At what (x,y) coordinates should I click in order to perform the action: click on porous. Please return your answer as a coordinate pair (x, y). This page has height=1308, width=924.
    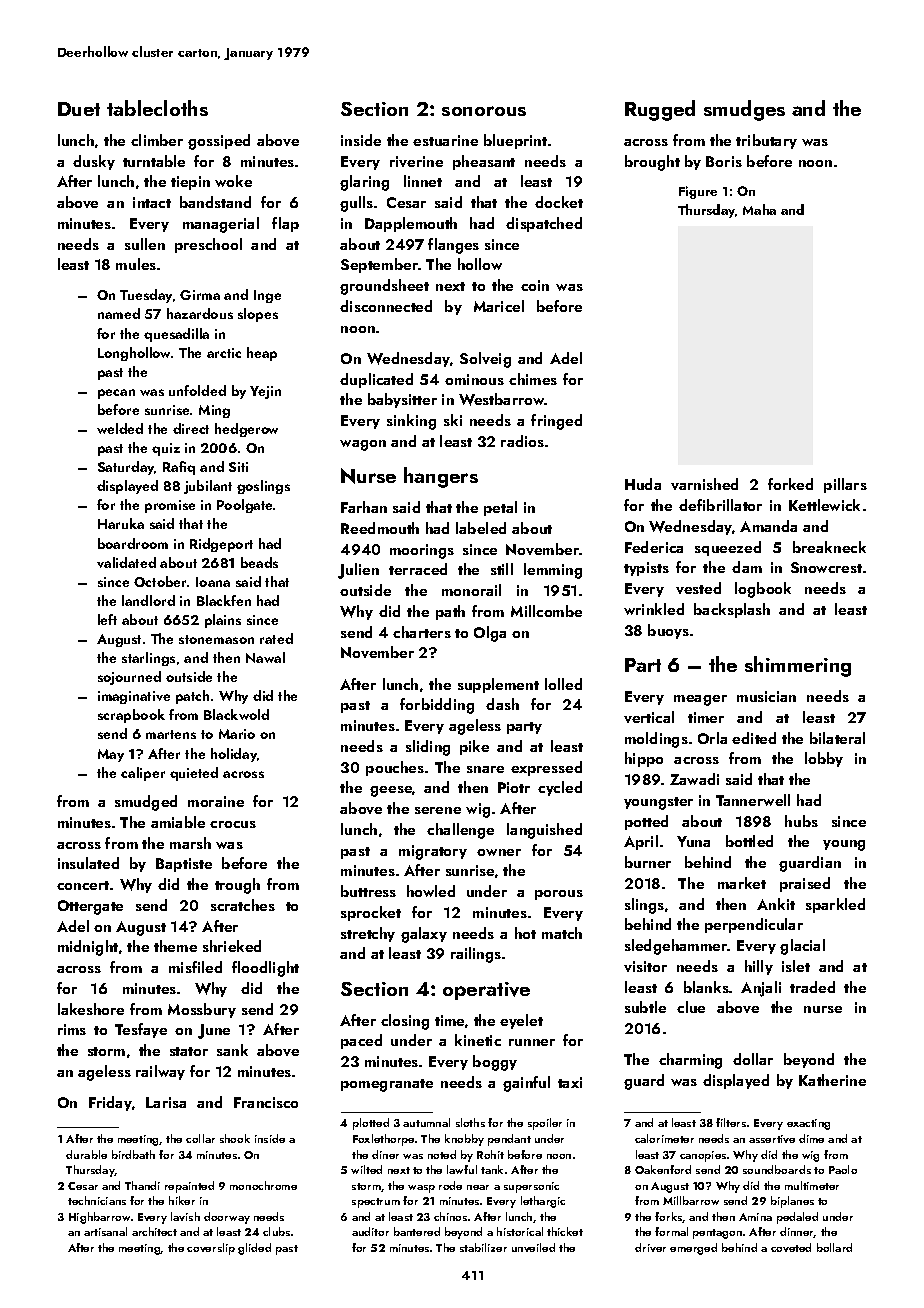
    Looking at the image, I should click on (559, 895).
